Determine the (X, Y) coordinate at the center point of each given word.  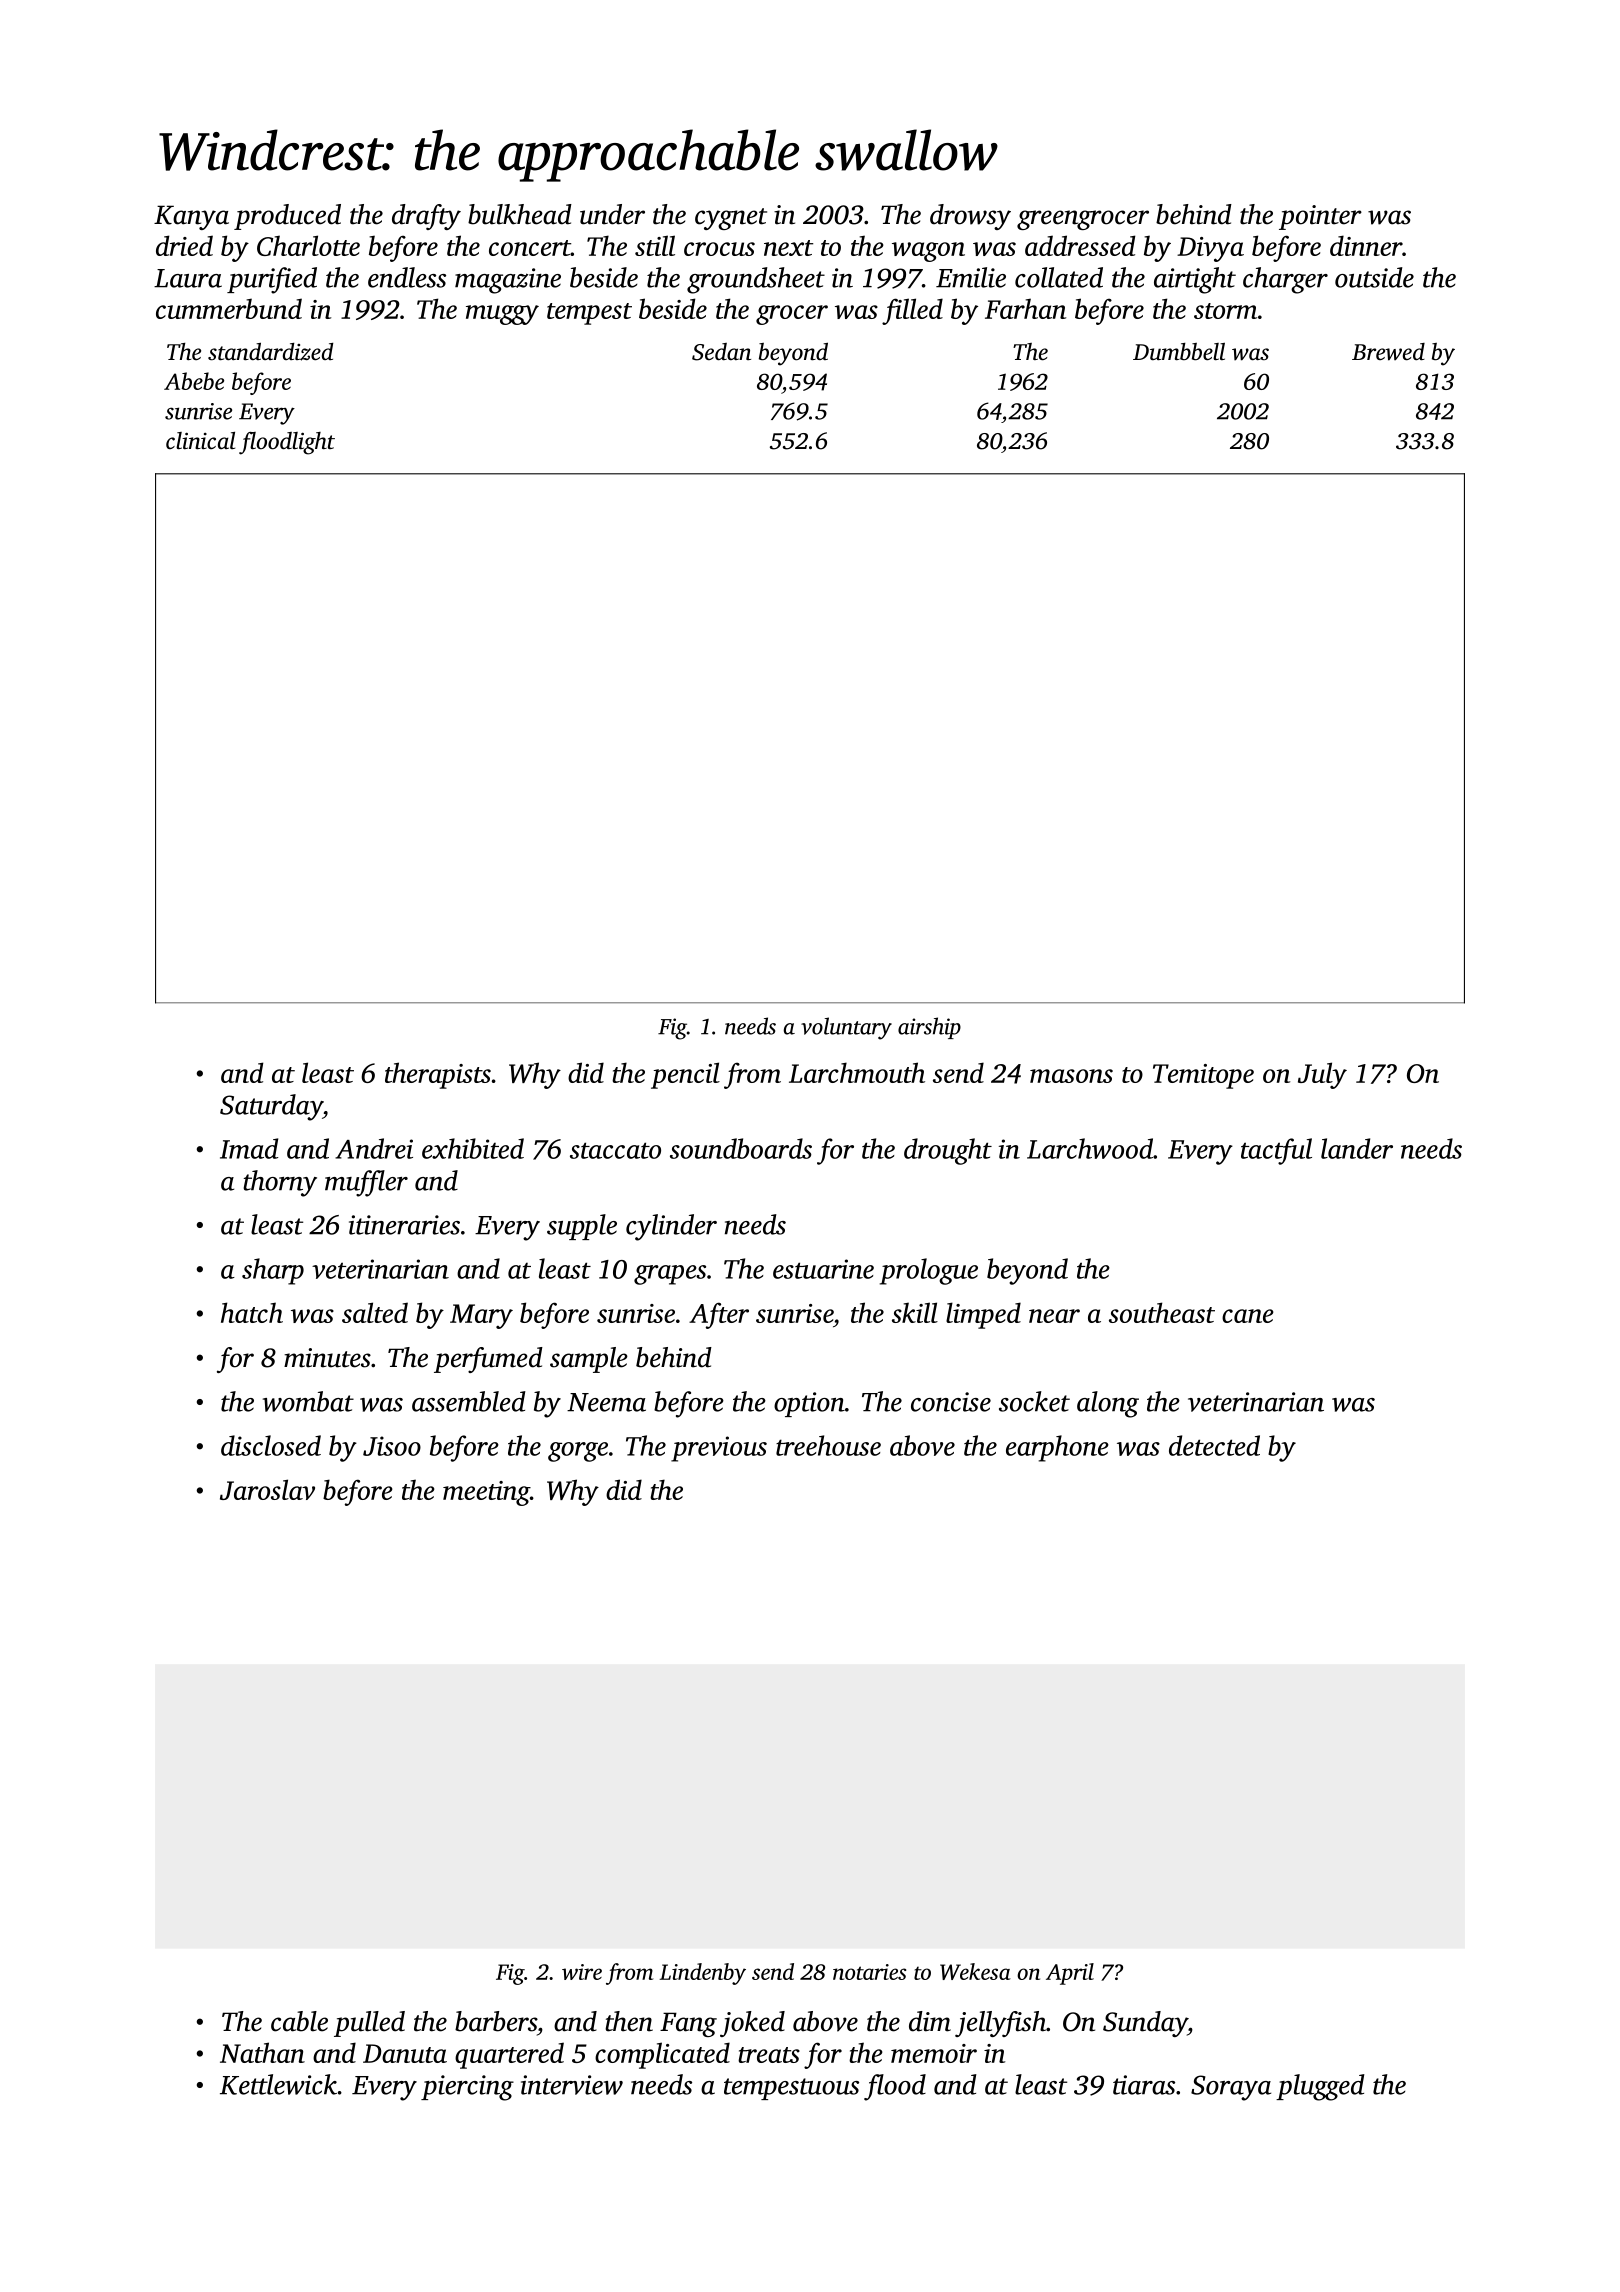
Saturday (271, 1107)
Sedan (721, 352)
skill (915, 1312)
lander (1357, 1148)
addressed (1080, 245)
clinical (200, 441)
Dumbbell (1179, 352)
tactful (1276, 1151)
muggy (502, 315)
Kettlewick (278, 2084)
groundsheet (756, 280)
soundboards (741, 1148)
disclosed (271, 1445)
